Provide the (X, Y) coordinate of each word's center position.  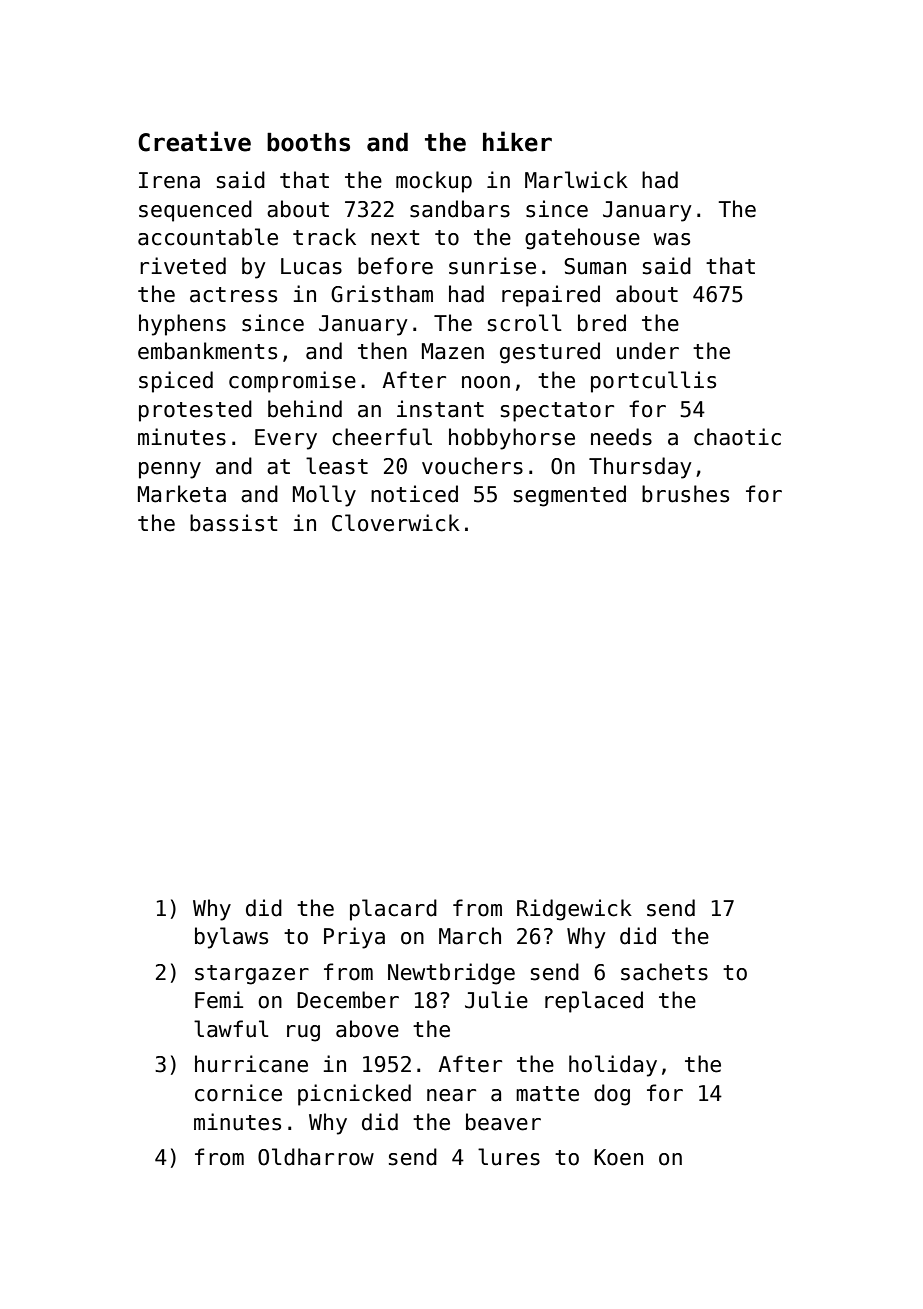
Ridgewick (574, 910)
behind (305, 409)
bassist (233, 523)
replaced (594, 1002)
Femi (219, 1000)
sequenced (195, 211)
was (672, 239)
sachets (664, 972)
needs (621, 437)
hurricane (251, 1064)
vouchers (472, 466)
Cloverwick (396, 523)
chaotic (737, 437)
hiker (517, 141)
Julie (496, 1000)
